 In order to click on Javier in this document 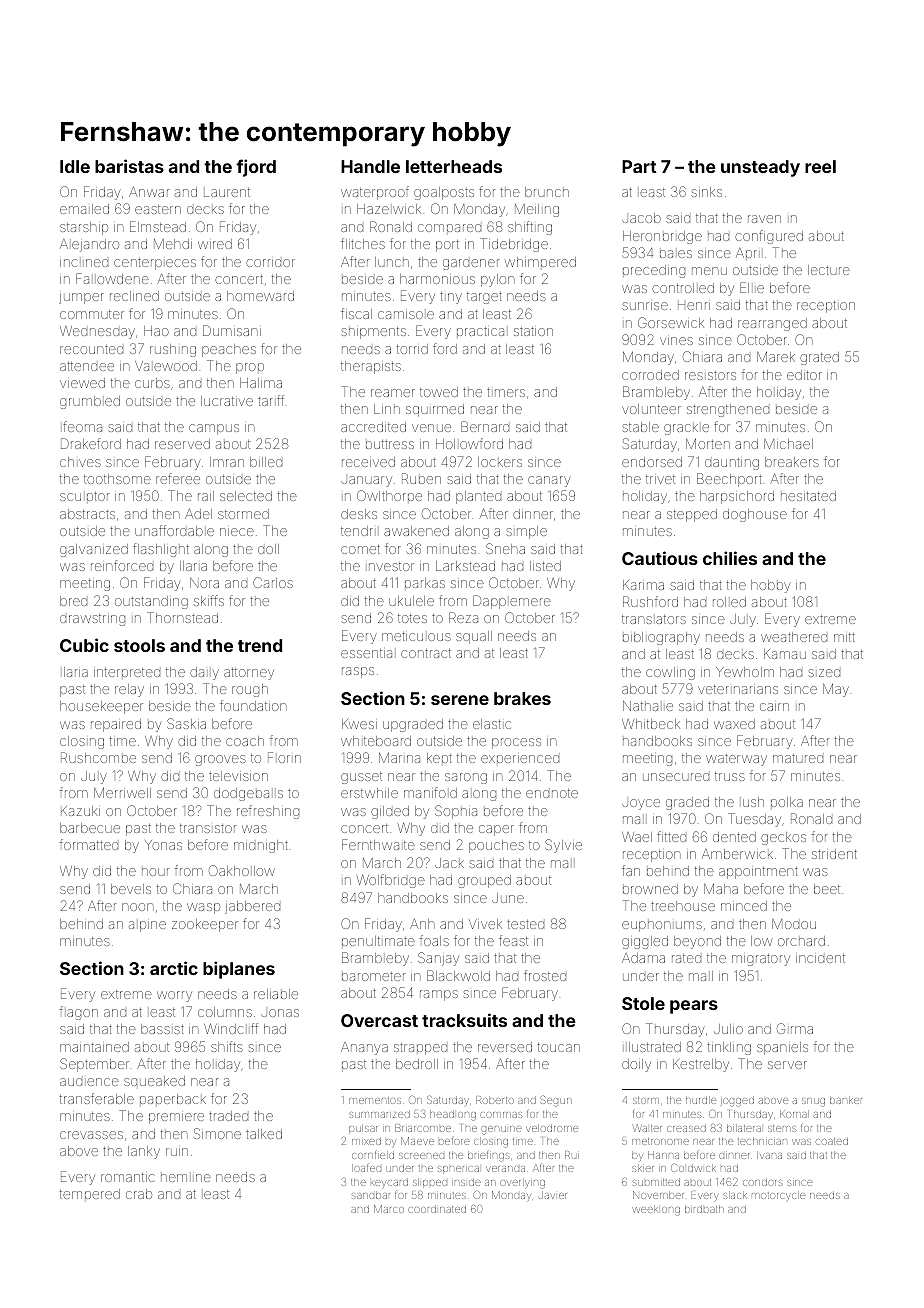, I will do `click(553, 1195)`.
